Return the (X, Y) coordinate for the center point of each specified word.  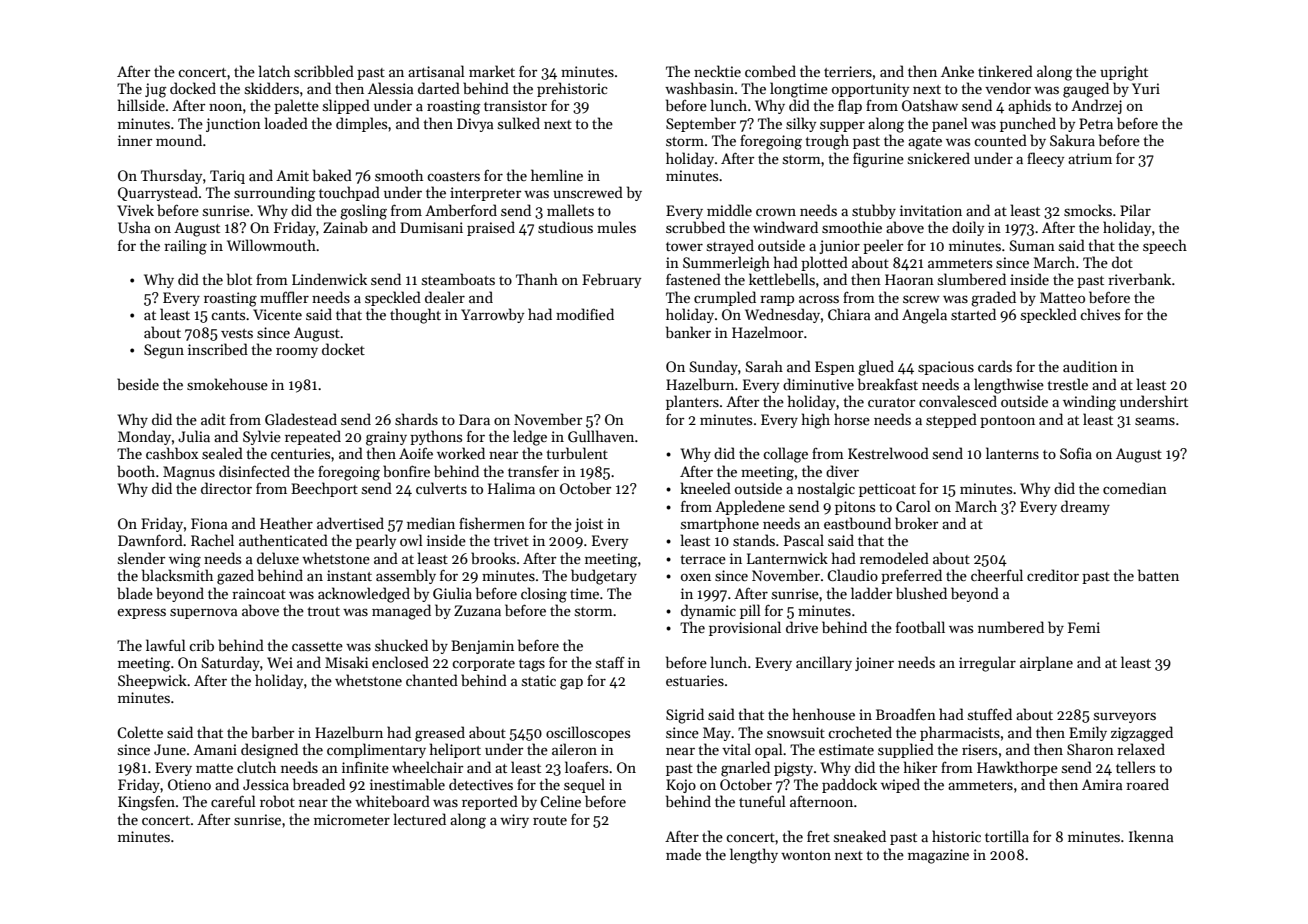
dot (1122, 262)
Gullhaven (601, 436)
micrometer (352, 819)
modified (585, 314)
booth (136, 471)
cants (228, 315)
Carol (913, 506)
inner (135, 140)
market (492, 71)
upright (1124, 73)
